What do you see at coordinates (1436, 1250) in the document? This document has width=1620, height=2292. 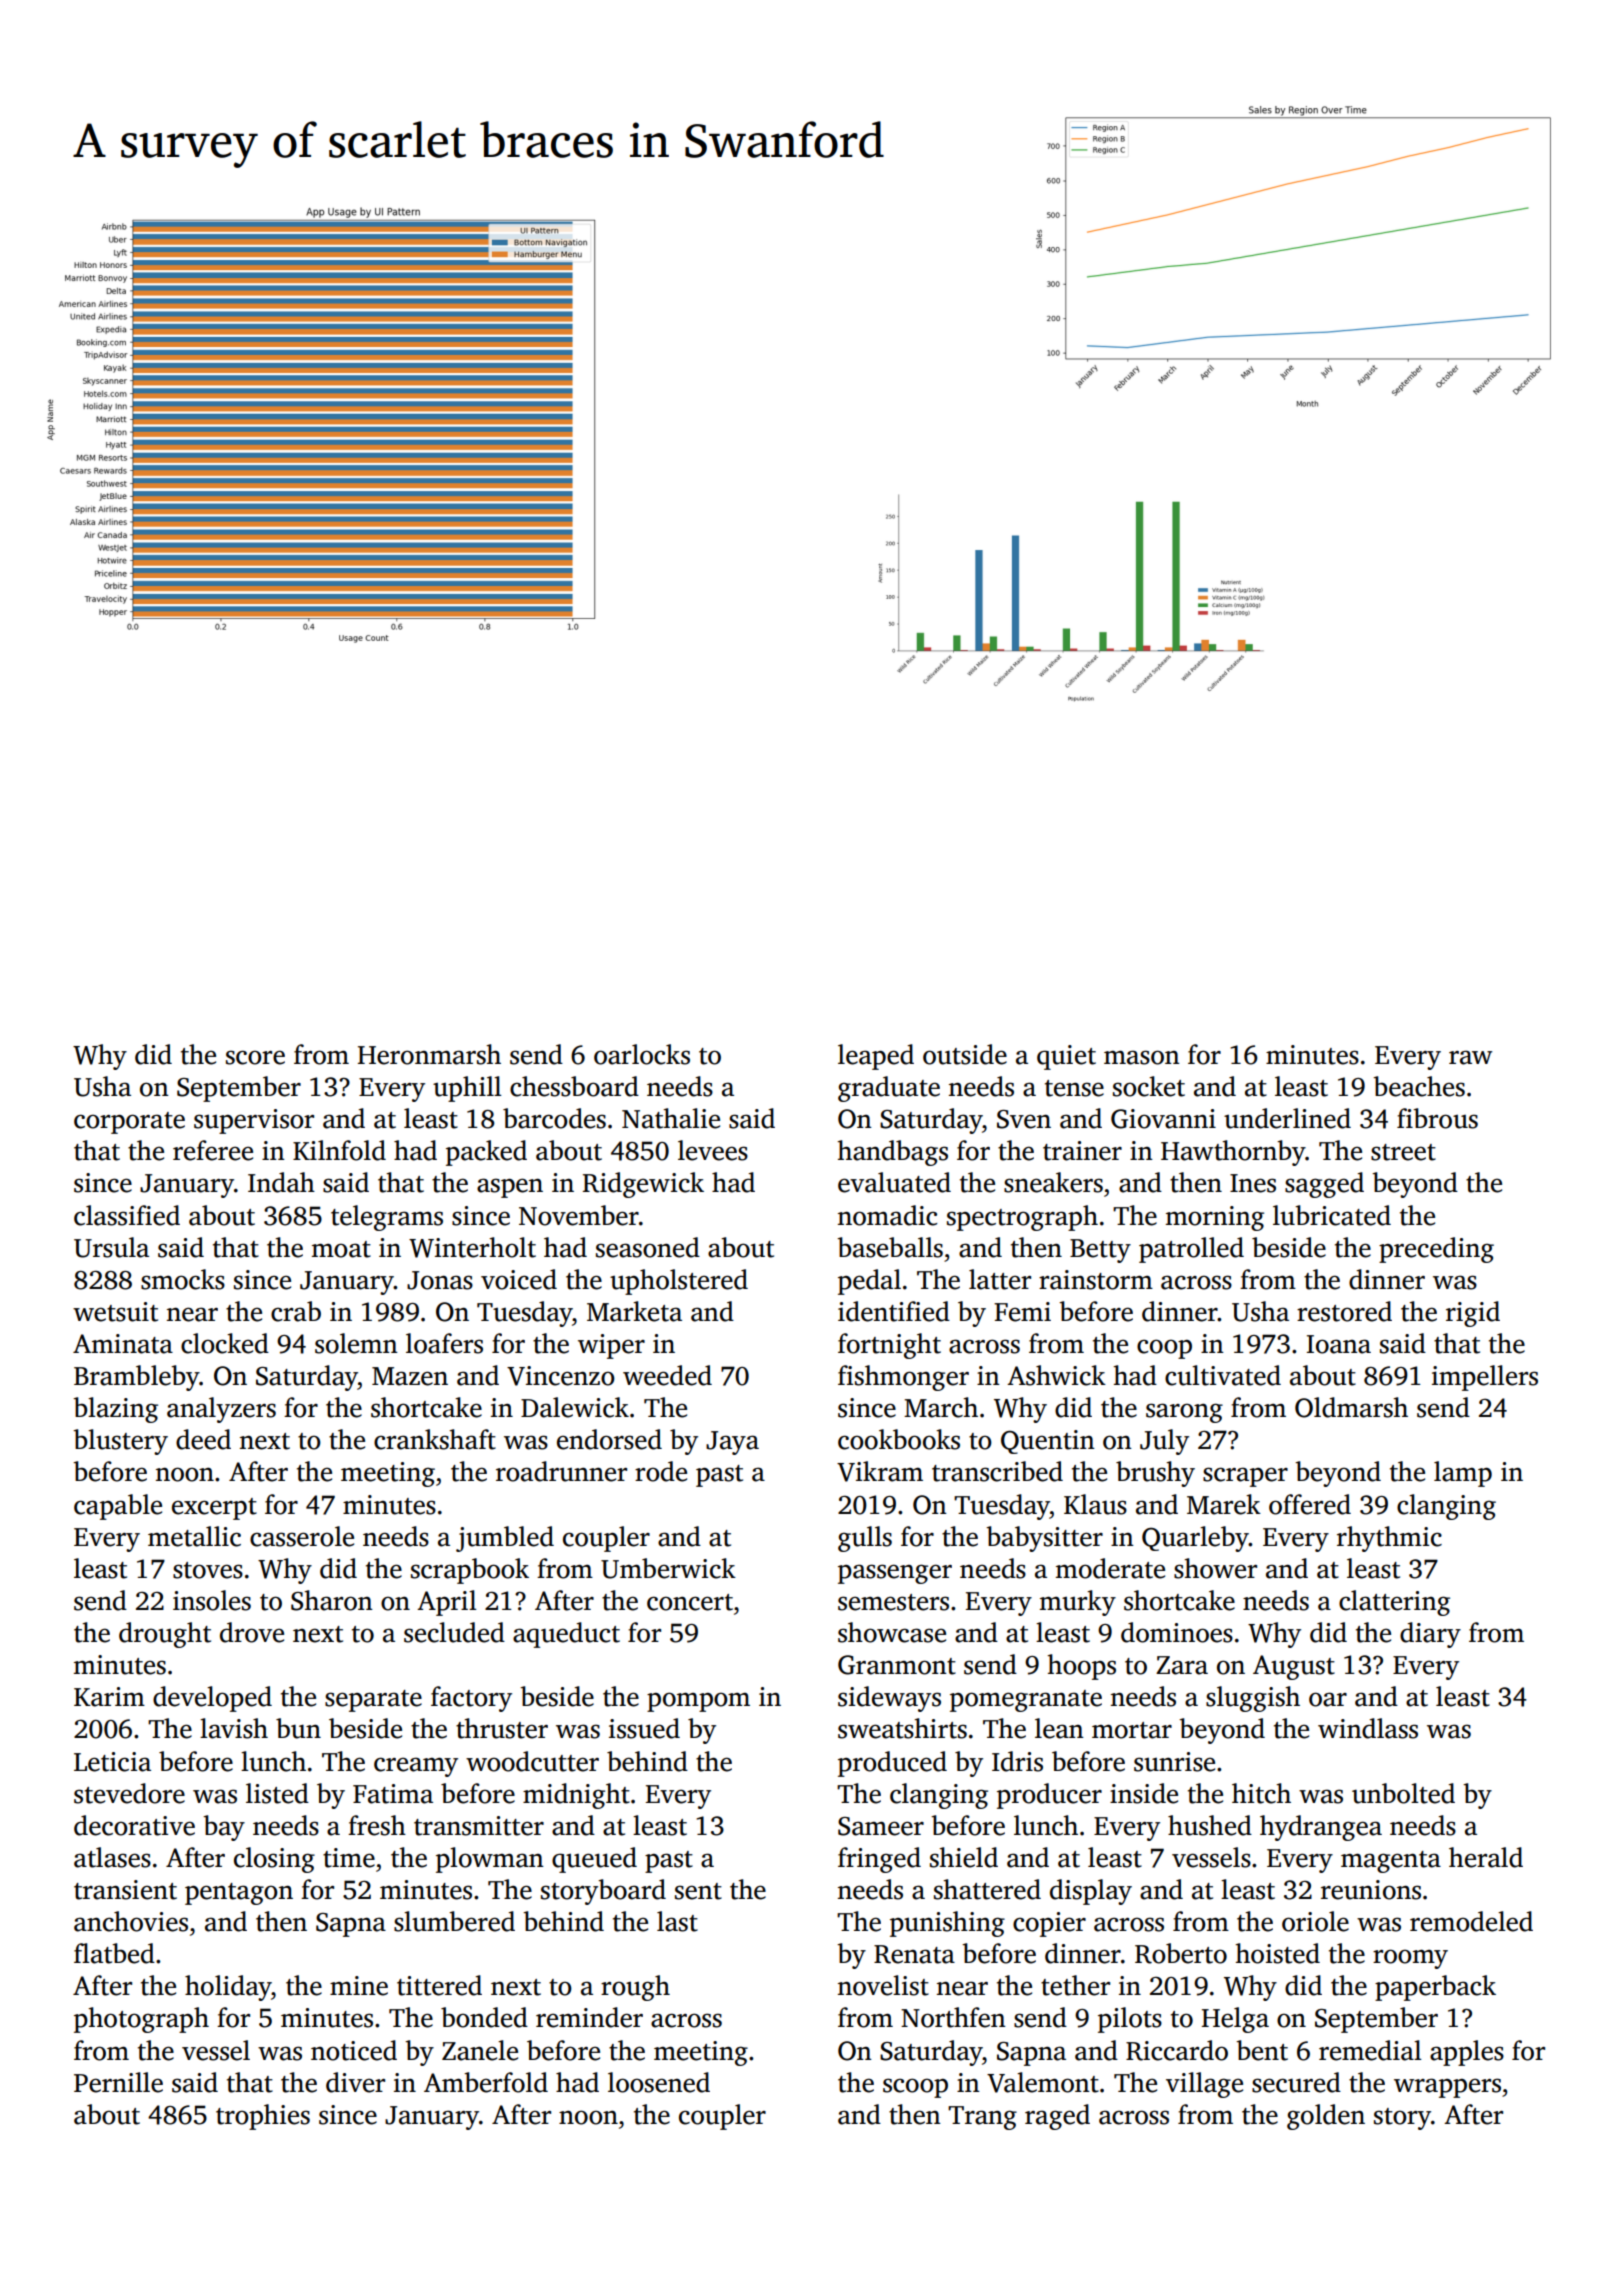 I see `preceding` at bounding box center [1436, 1250].
